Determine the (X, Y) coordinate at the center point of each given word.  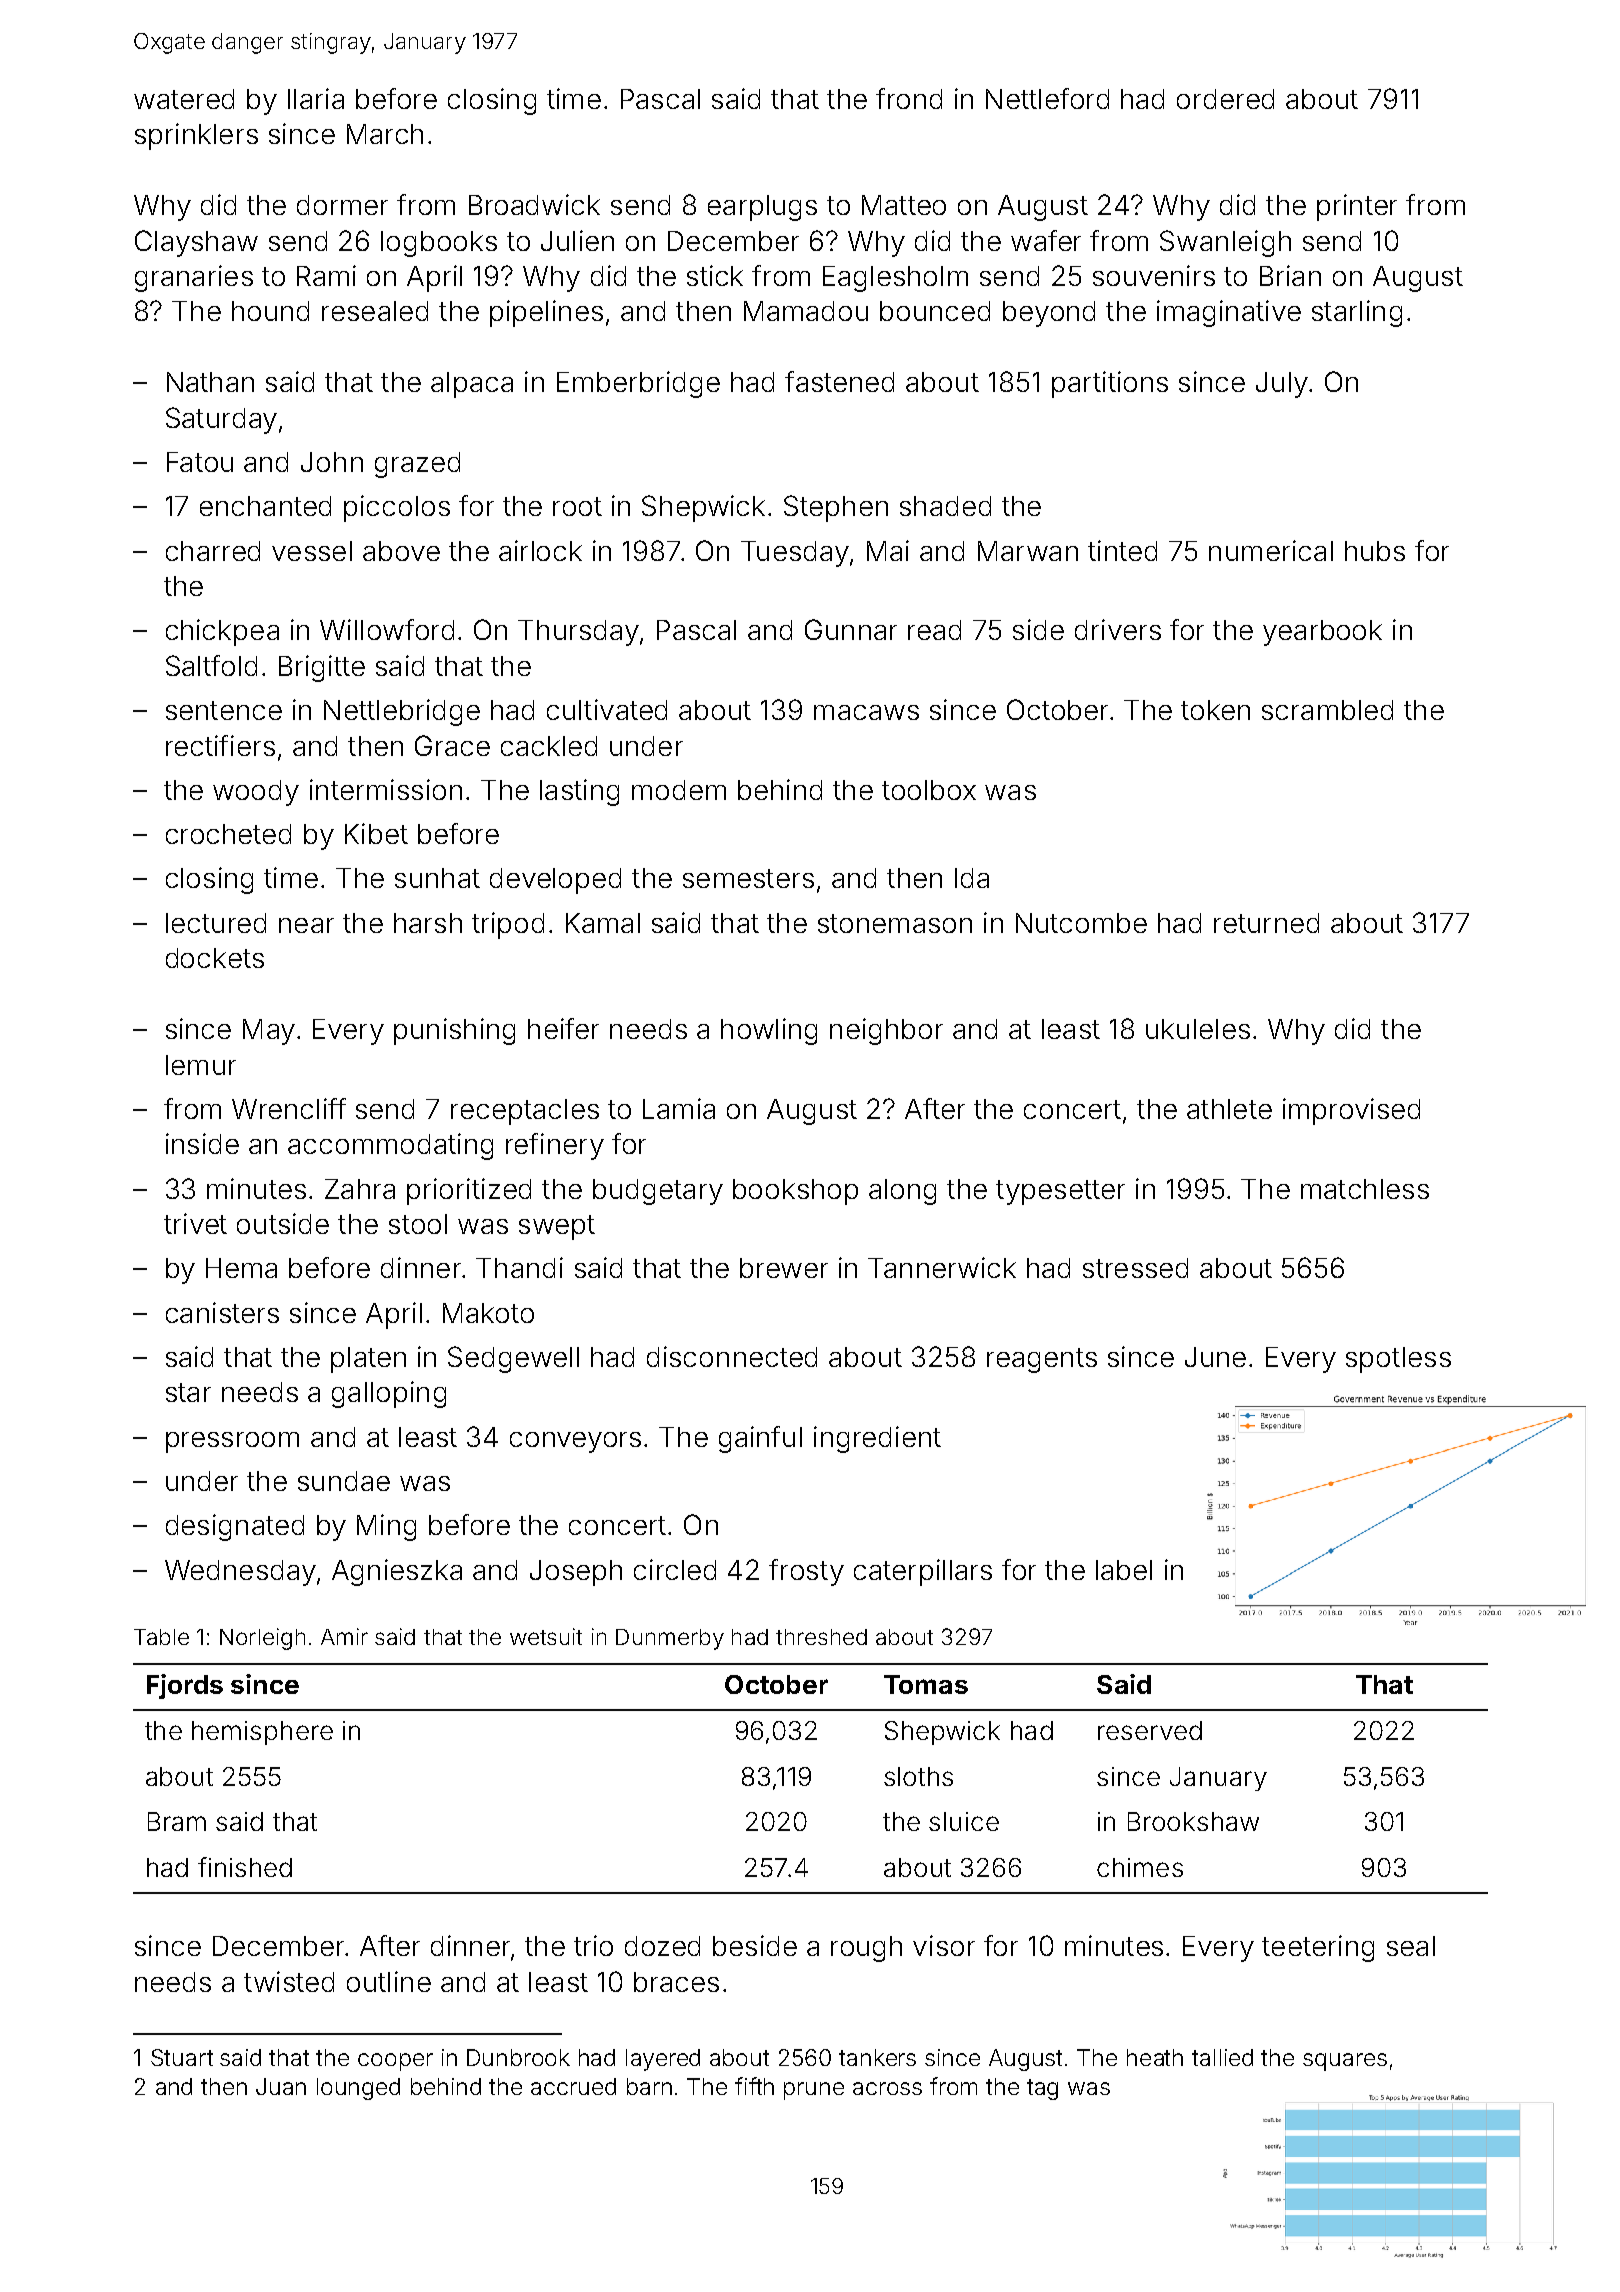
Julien (577, 240)
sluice (964, 1821)
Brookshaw (1193, 1821)
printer (1357, 207)
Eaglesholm (895, 279)
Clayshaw (196, 243)
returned (1266, 923)
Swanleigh (1225, 243)
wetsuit (546, 1636)
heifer (563, 1028)
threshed (821, 1637)
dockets (215, 958)
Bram (177, 1821)
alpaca (472, 385)
